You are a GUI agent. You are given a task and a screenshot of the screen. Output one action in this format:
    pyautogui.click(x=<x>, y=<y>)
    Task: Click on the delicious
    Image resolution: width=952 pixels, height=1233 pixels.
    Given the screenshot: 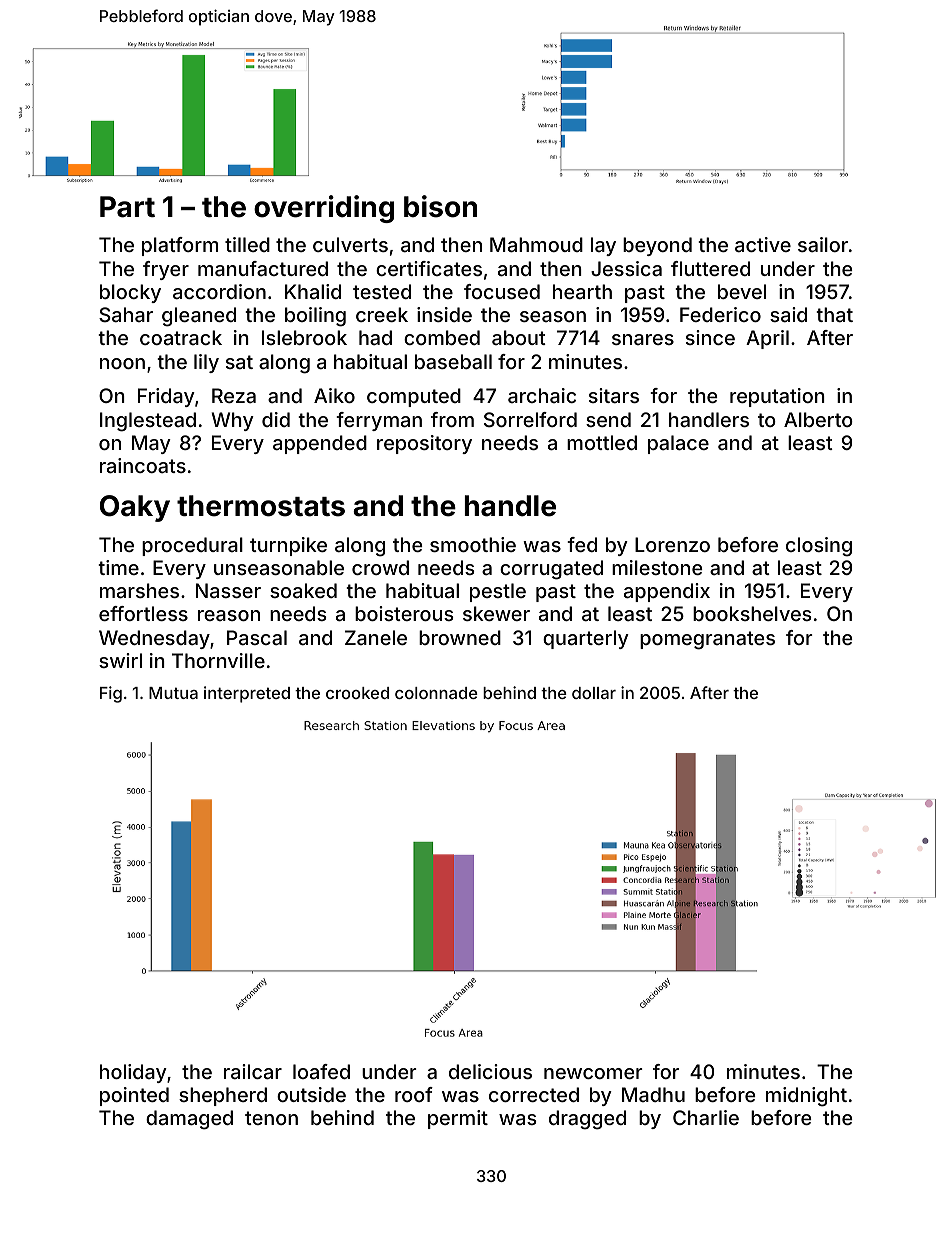 What is the action you would take?
    pyautogui.click(x=490, y=1071)
